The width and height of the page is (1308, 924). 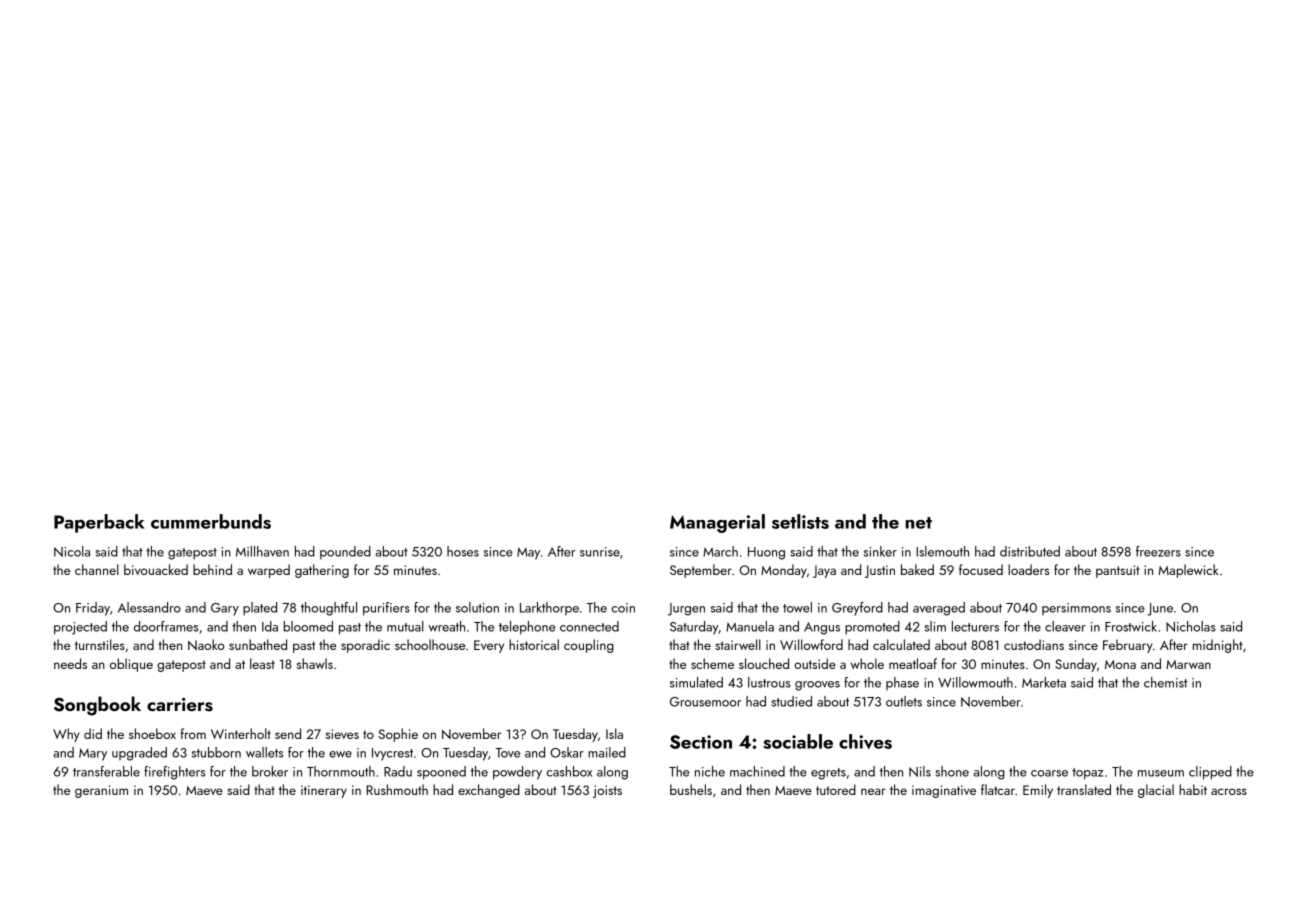 What do you see at coordinates (614, 733) in the page?
I see `Isla` at bounding box center [614, 733].
